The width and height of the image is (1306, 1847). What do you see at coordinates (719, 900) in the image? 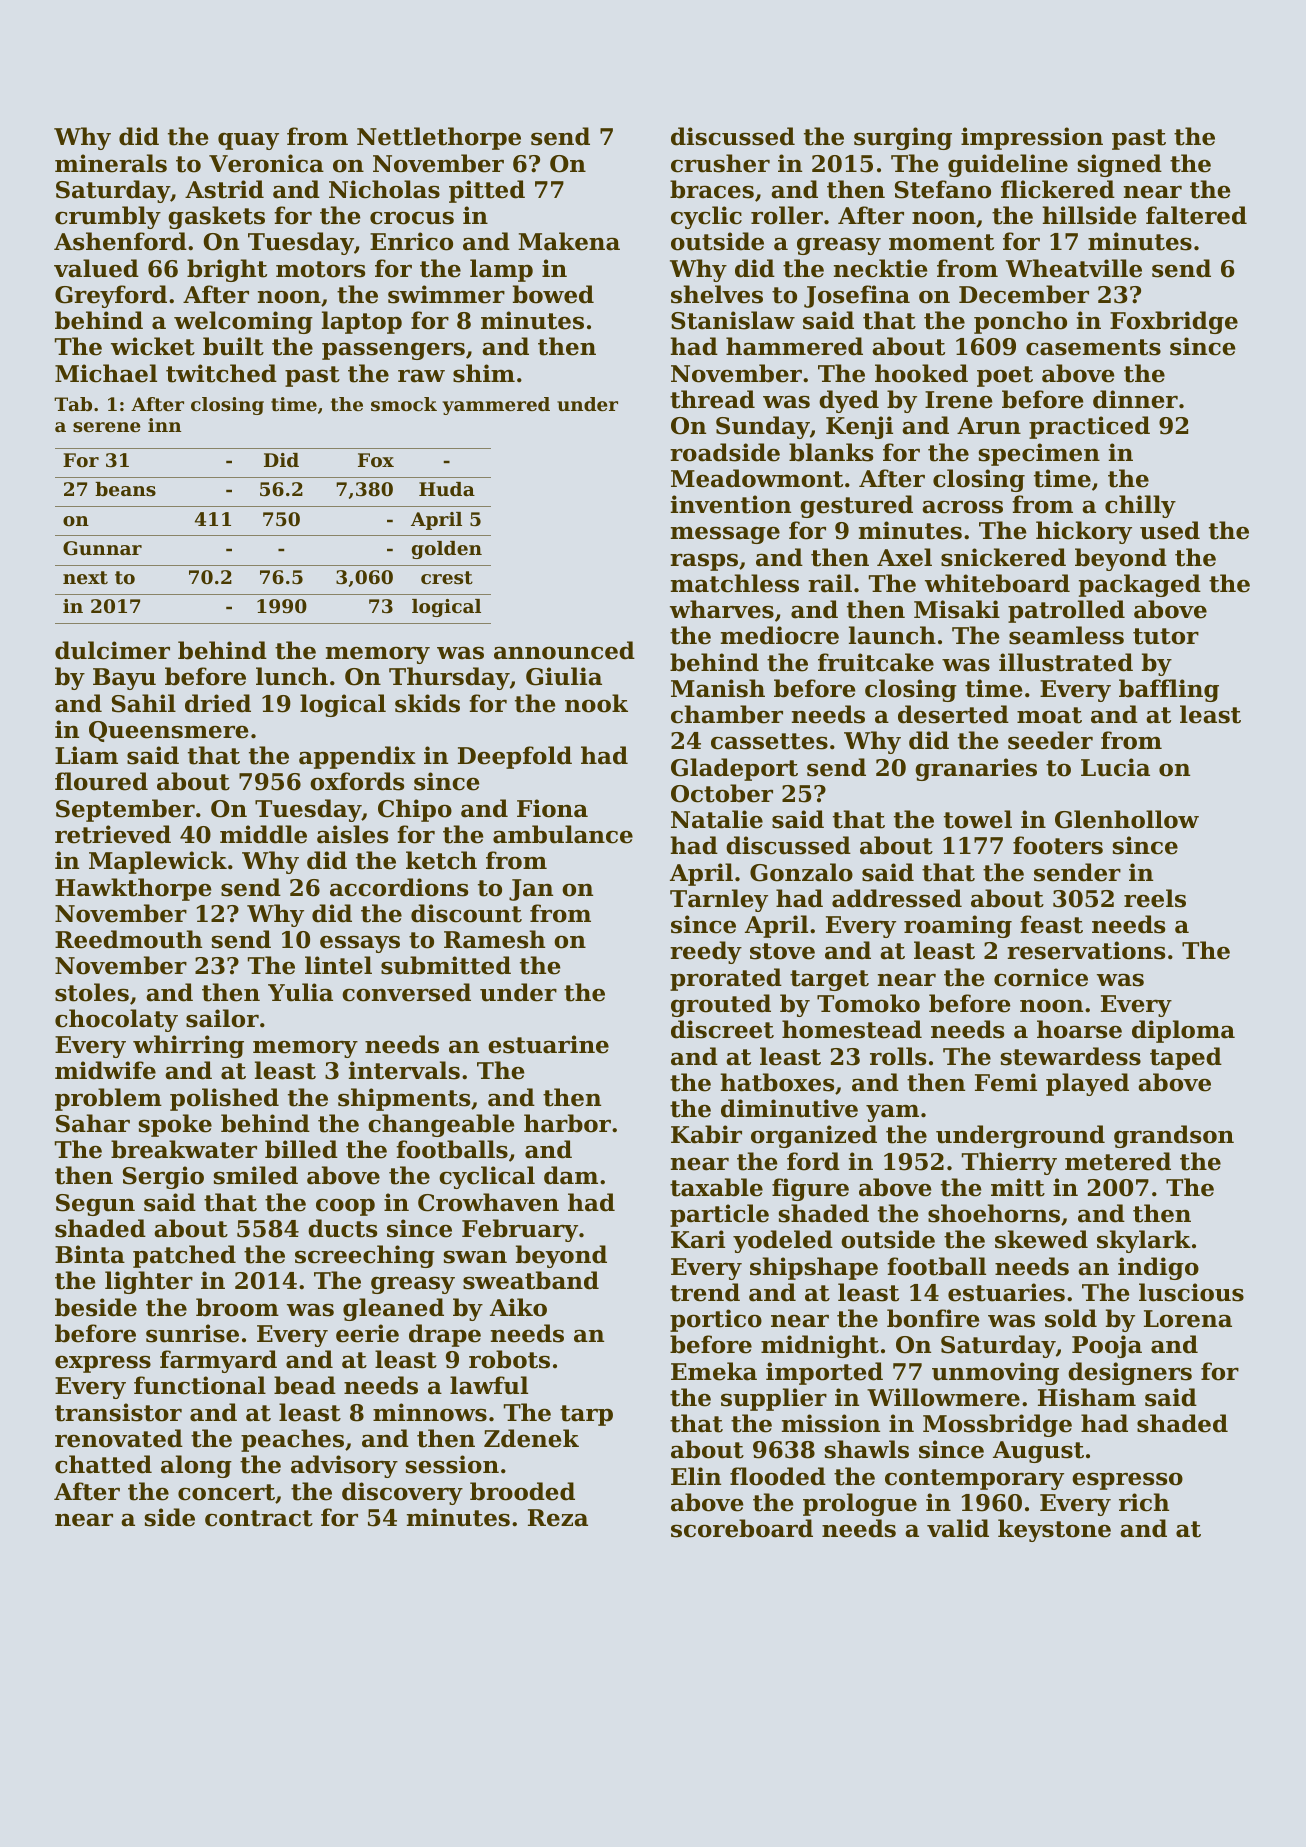
I see `Tarnley` at bounding box center [719, 900].
